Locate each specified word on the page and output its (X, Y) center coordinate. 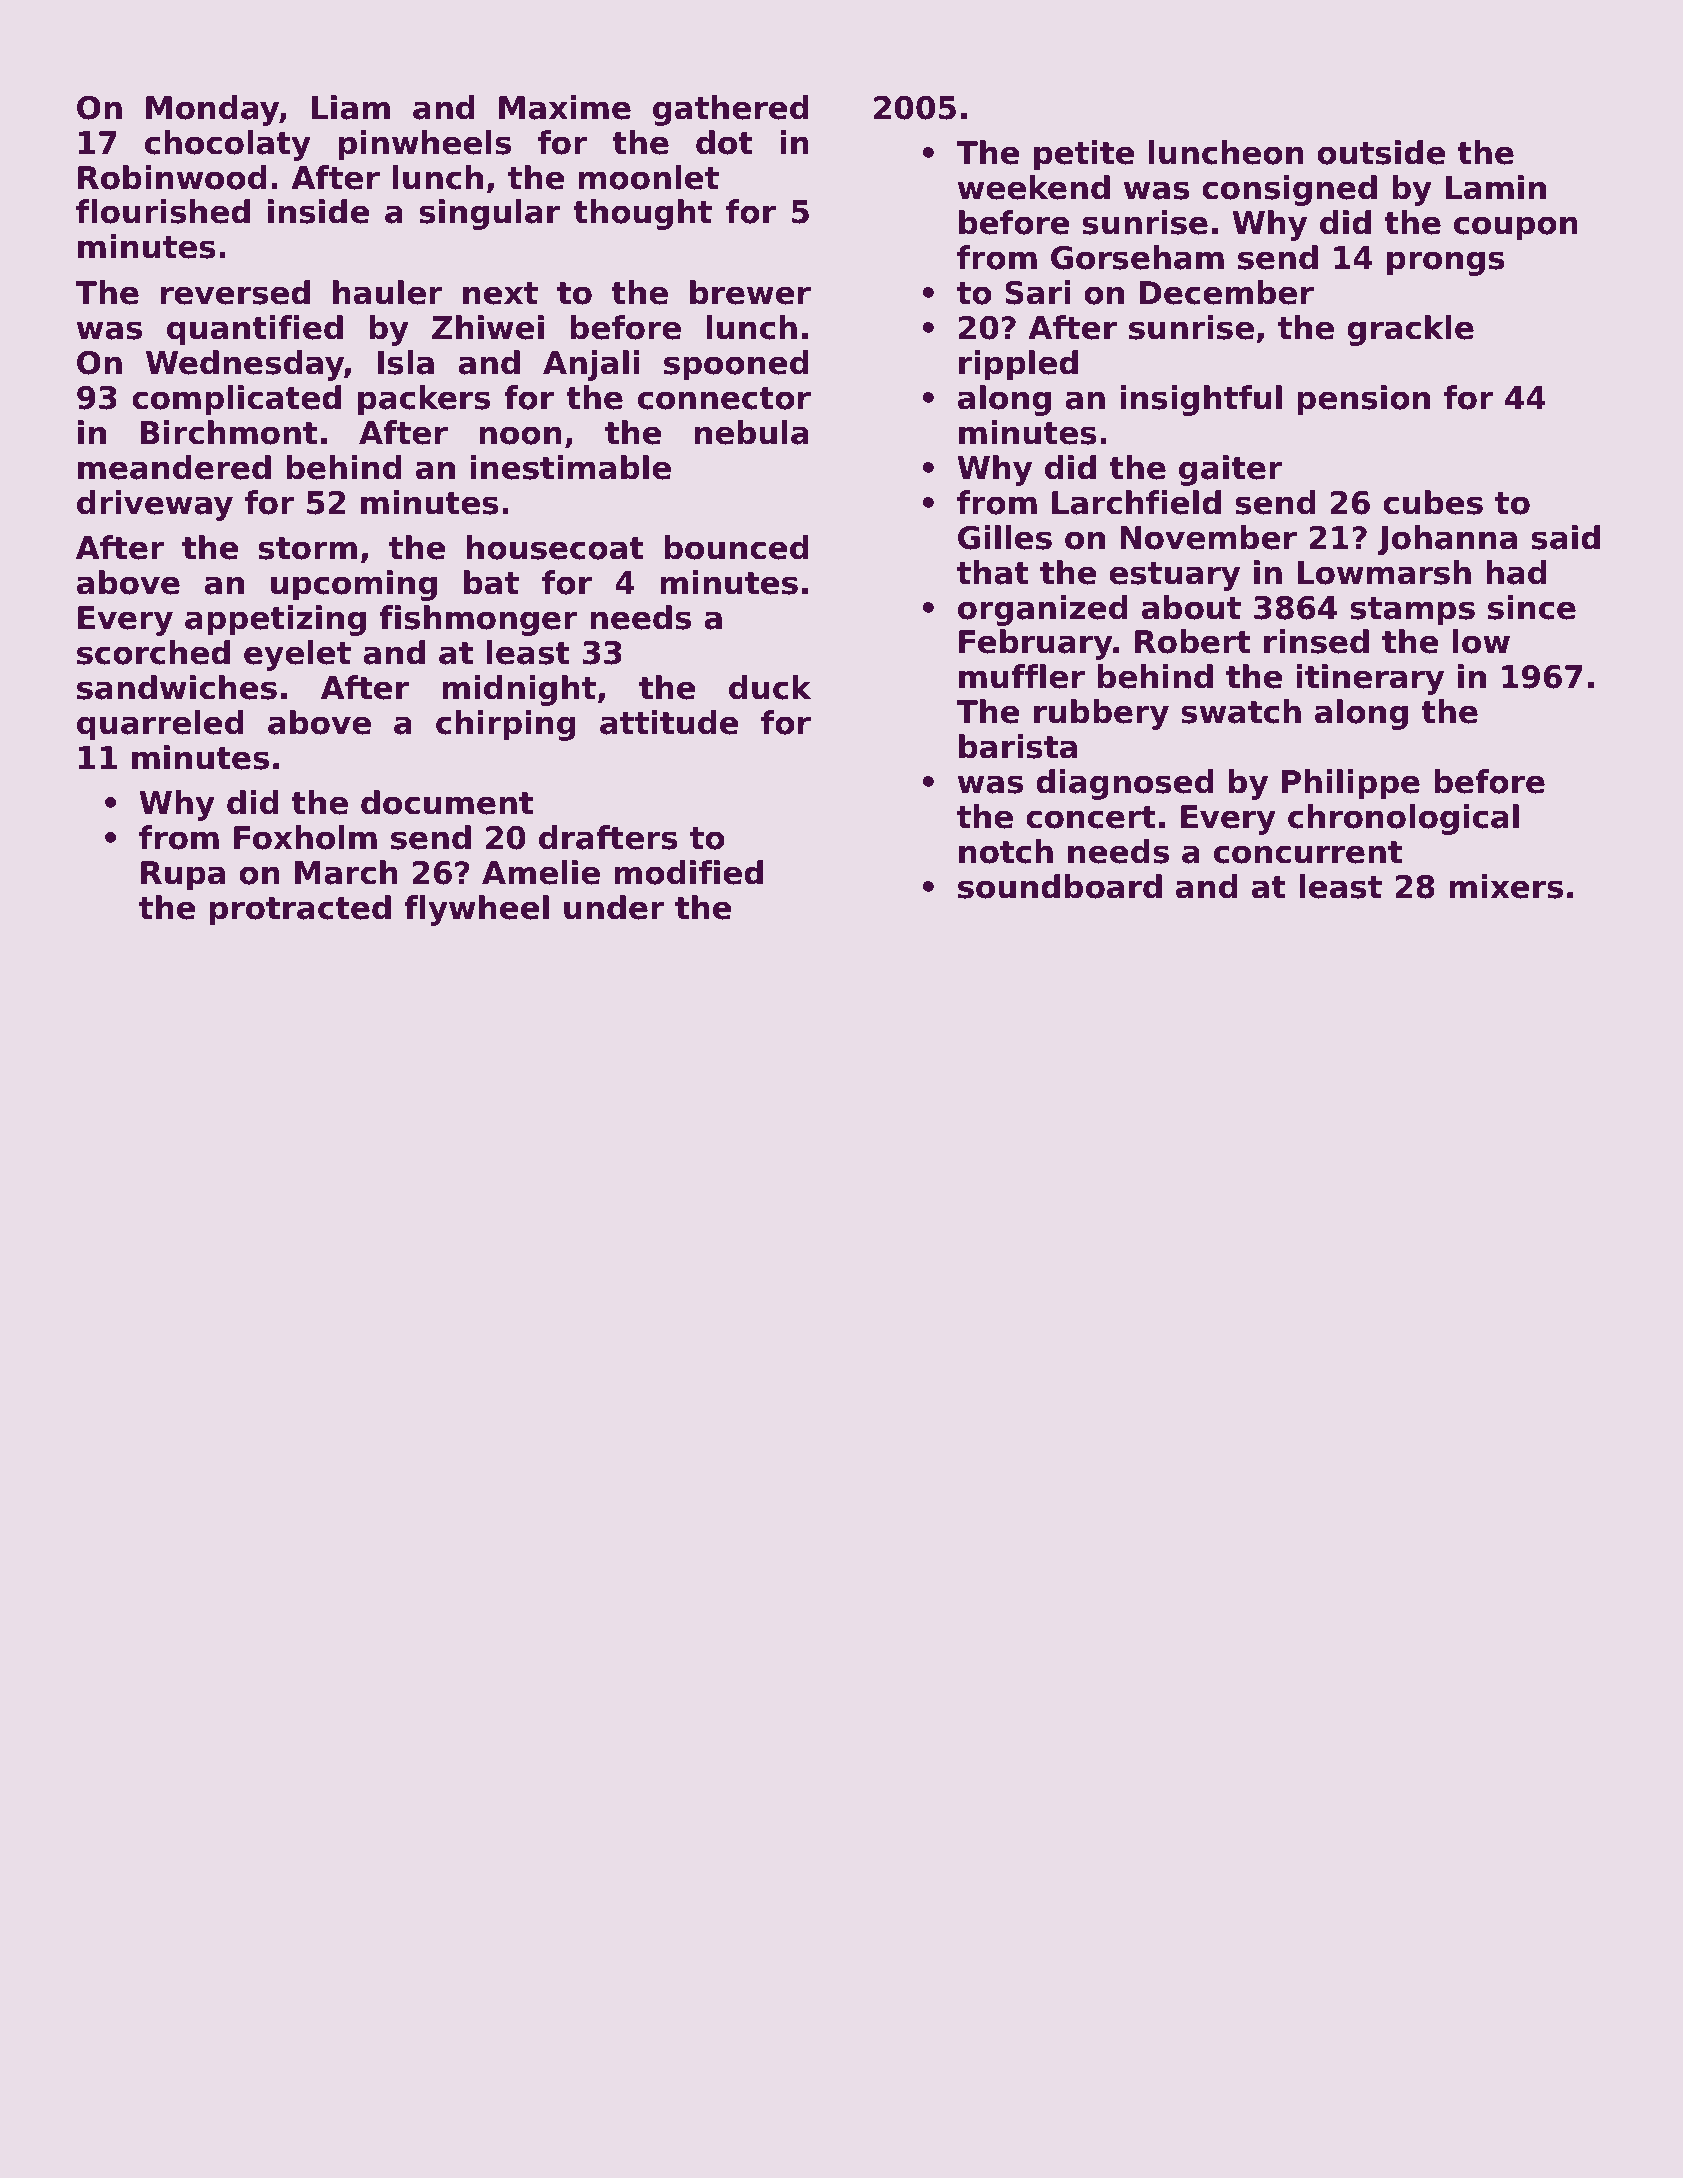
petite (1084, 155)
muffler (1022, 676)
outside (1381, 152)
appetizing (275, 620)
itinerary (1370, 679)
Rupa (183, 876)
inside (319, 211)
